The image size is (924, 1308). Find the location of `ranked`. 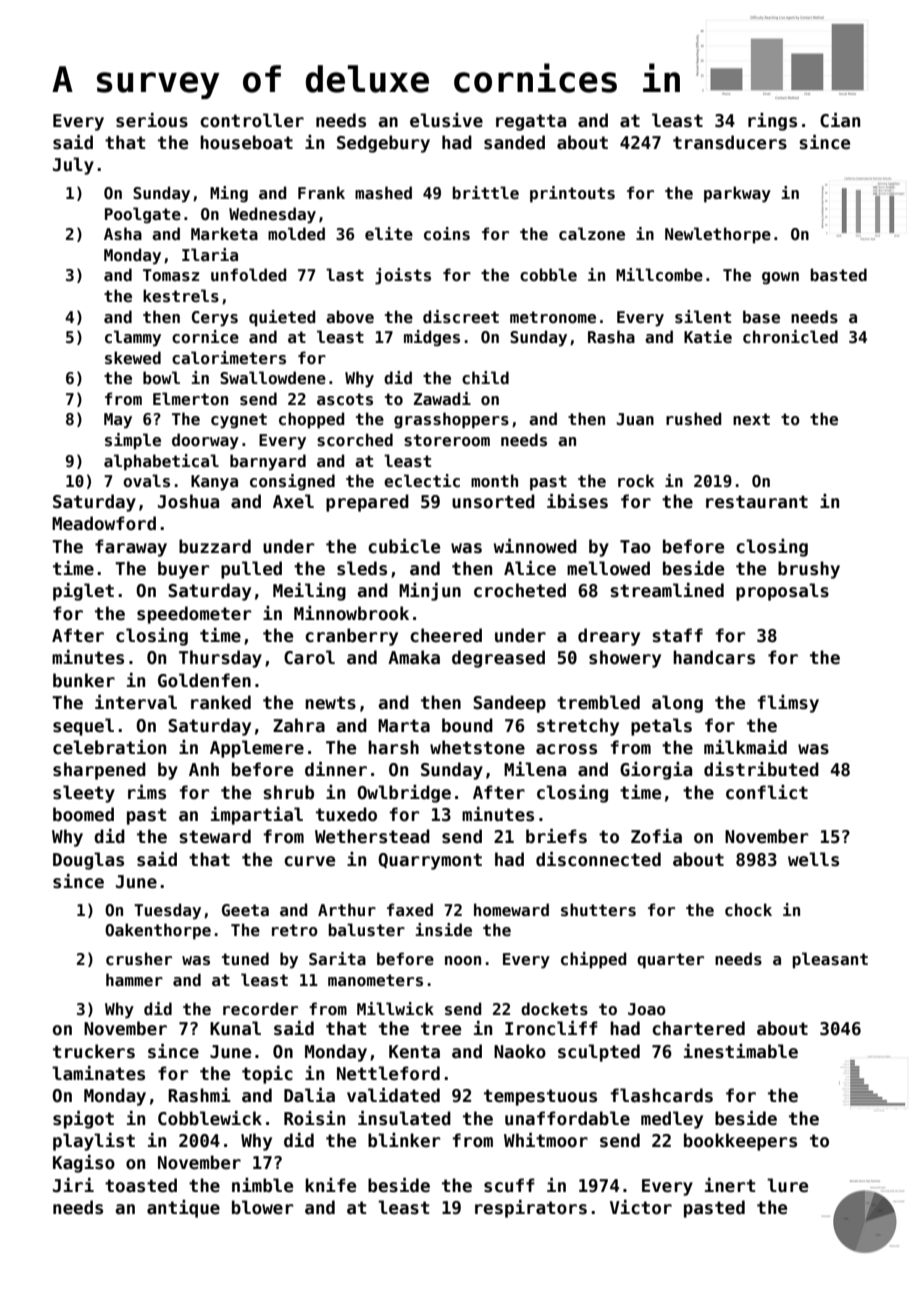

ranked is located at coordinates (221, 702).
